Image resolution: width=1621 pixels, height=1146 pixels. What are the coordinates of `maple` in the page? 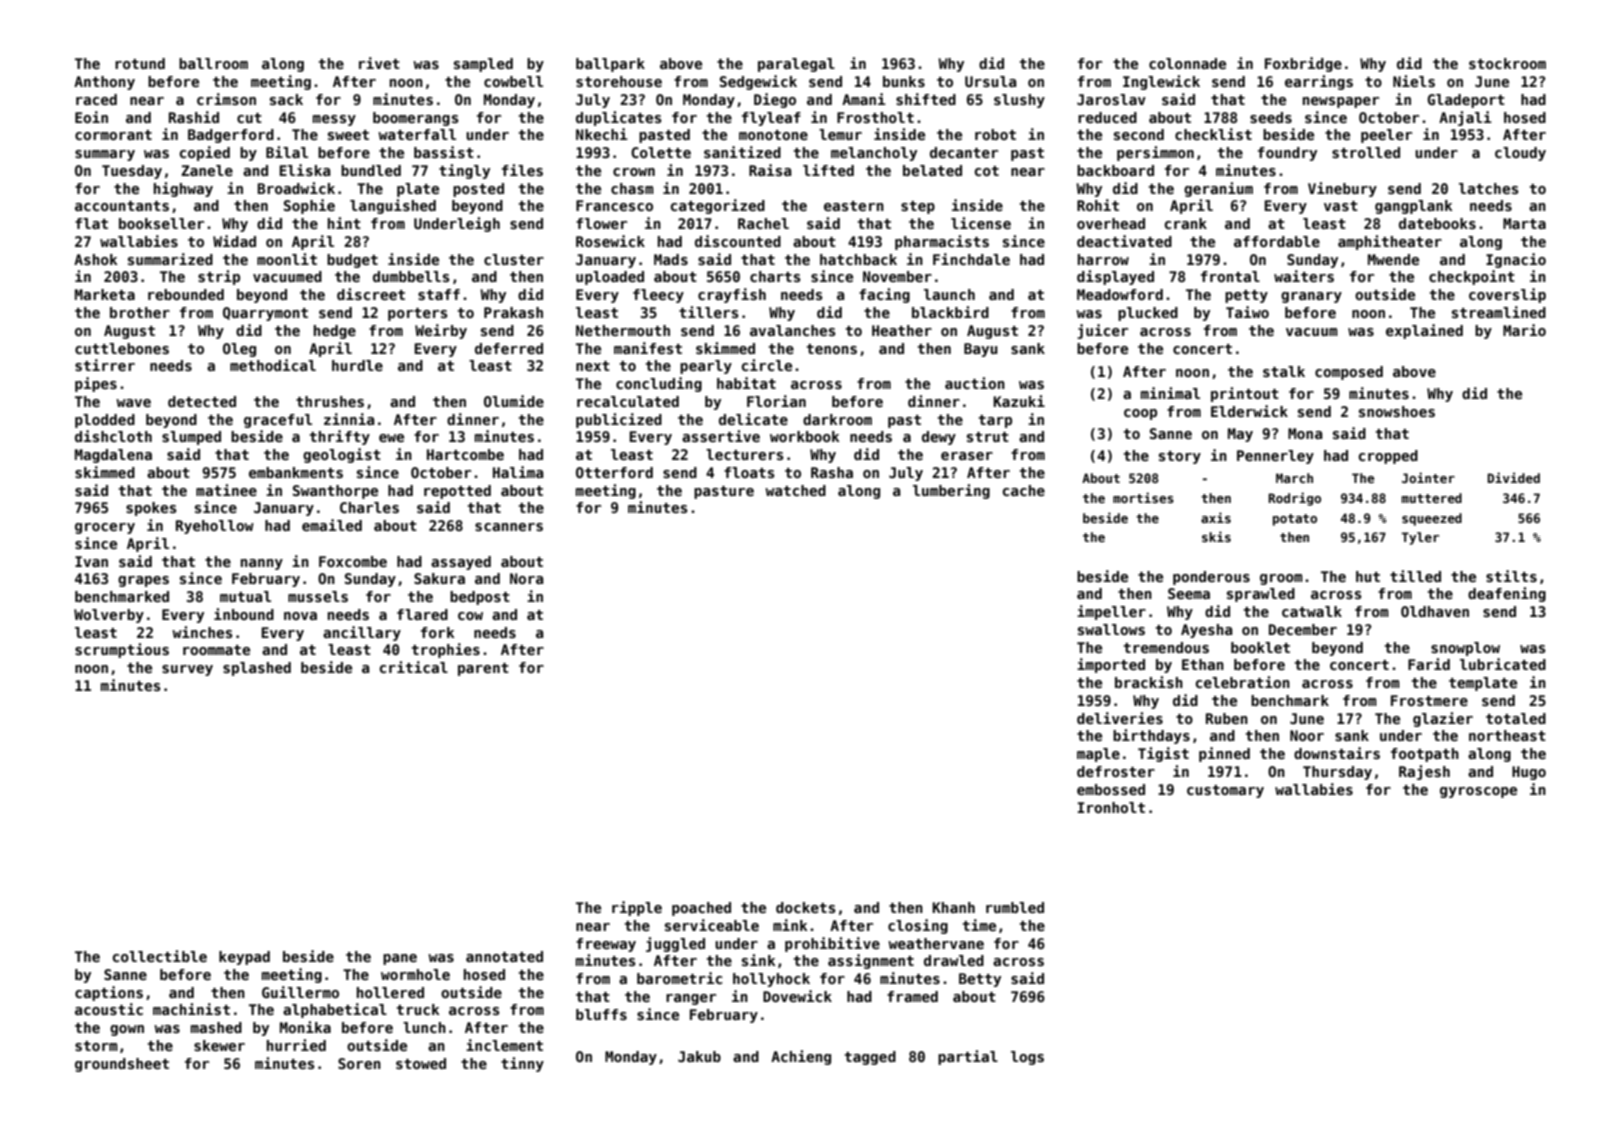 It's located at (1098, 755).
